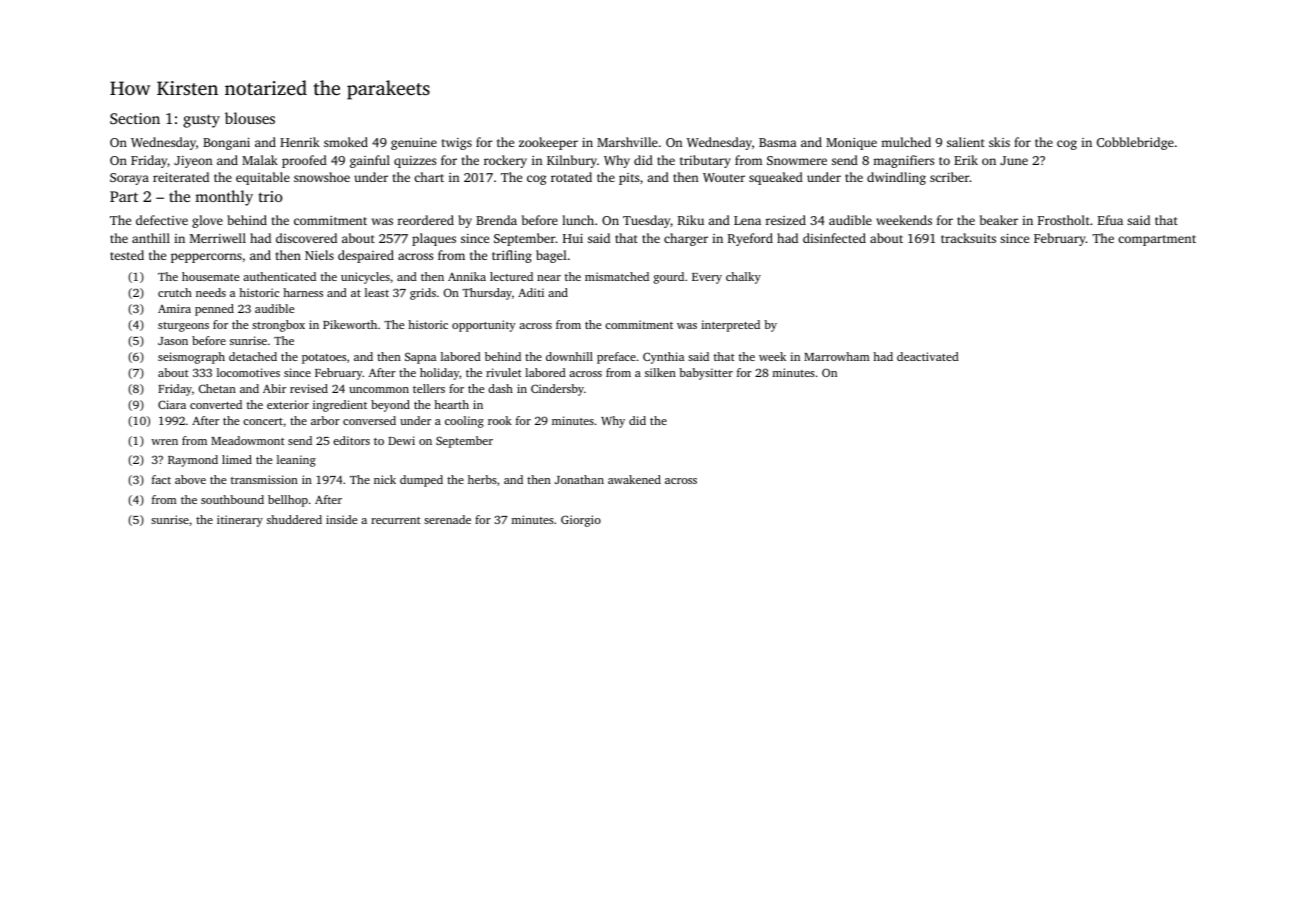 The image size is (1308, 924). What do you see at coordinates (201, 121) in the page?
I see `gusty` at bounding box center [201, 121].
